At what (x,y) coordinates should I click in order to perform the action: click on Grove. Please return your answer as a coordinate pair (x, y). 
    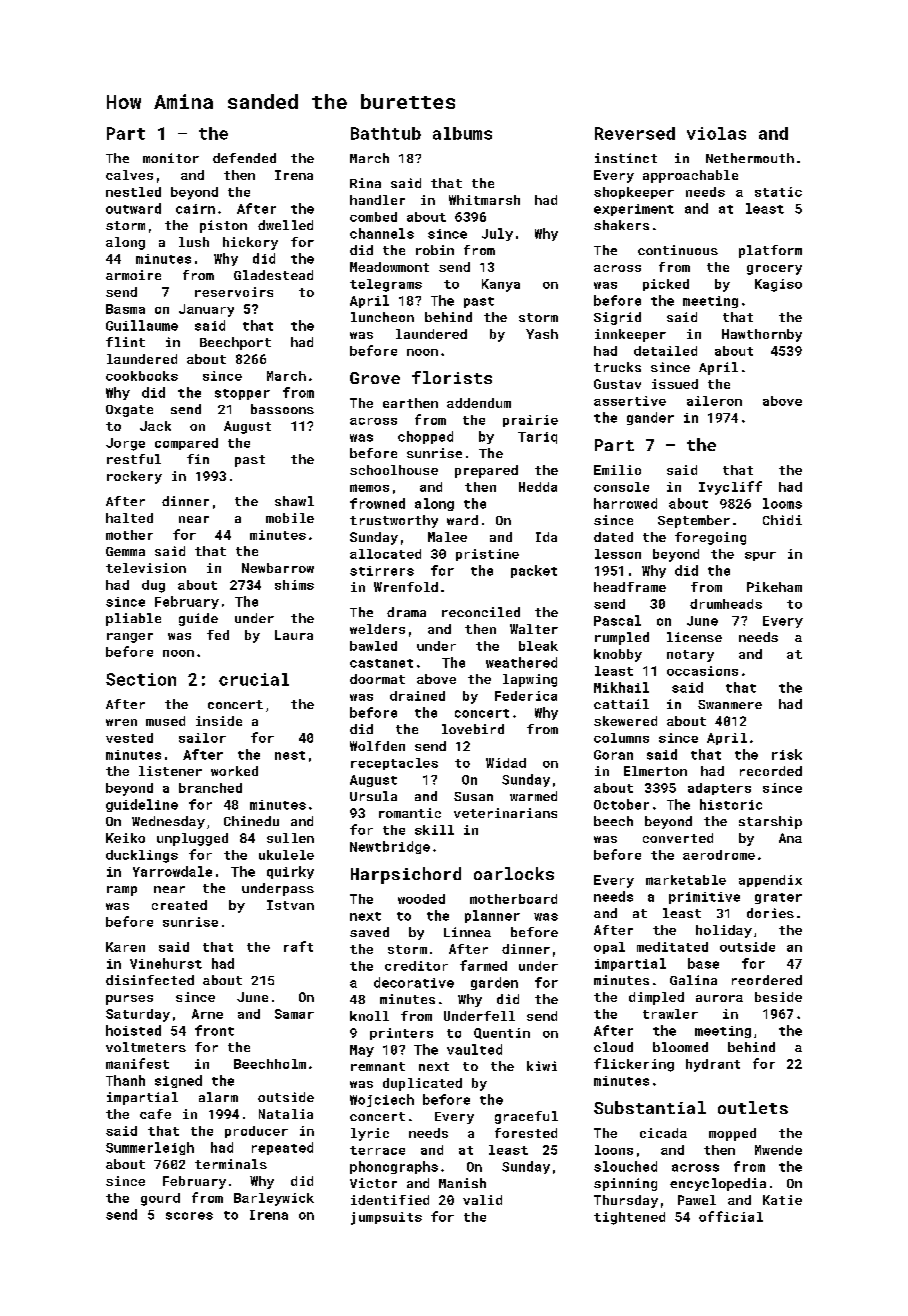
    Looking at the image, I should click on (375, 378).
